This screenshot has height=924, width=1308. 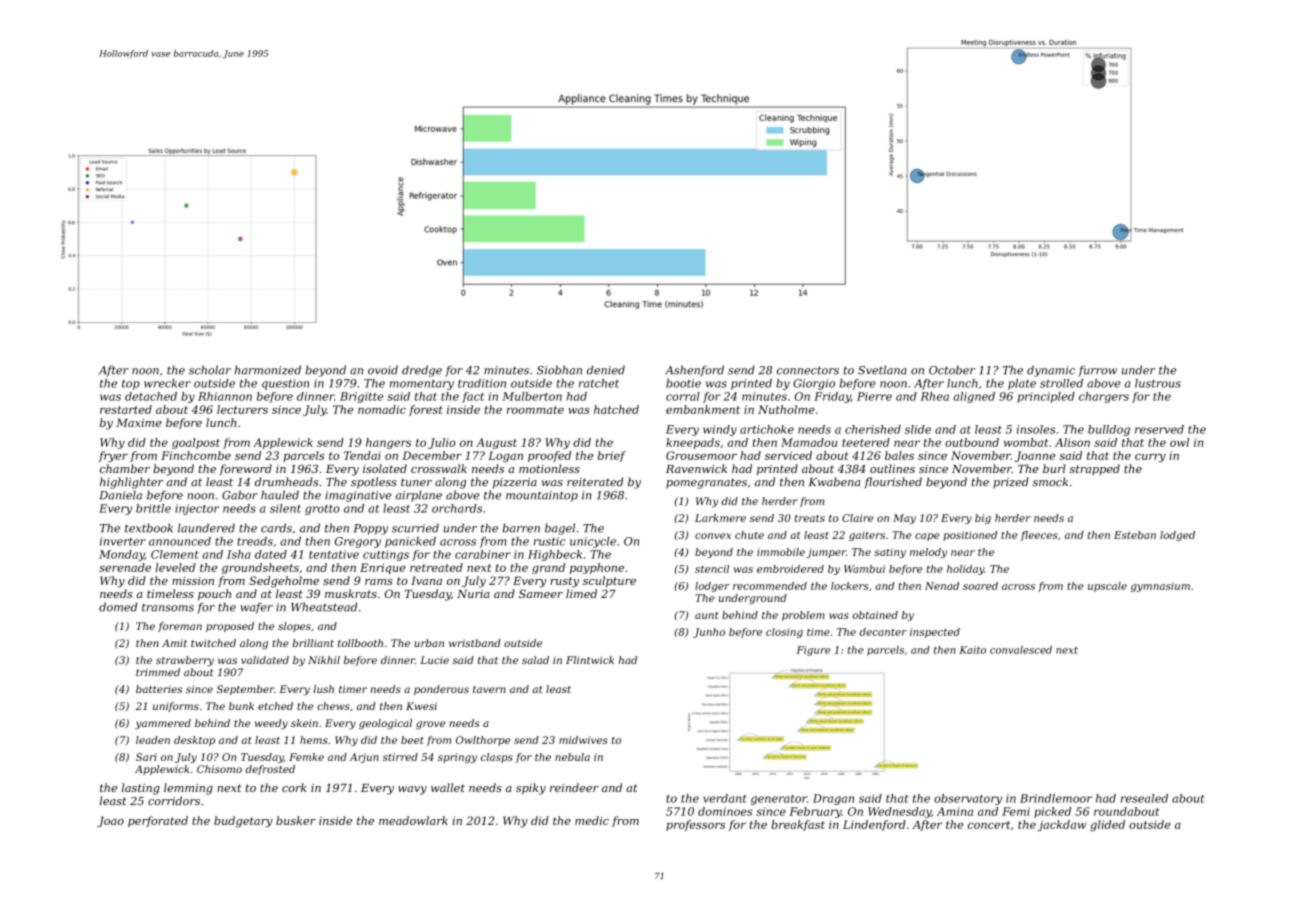 I want to click on dynamic, so click(x=1051, y=371).
